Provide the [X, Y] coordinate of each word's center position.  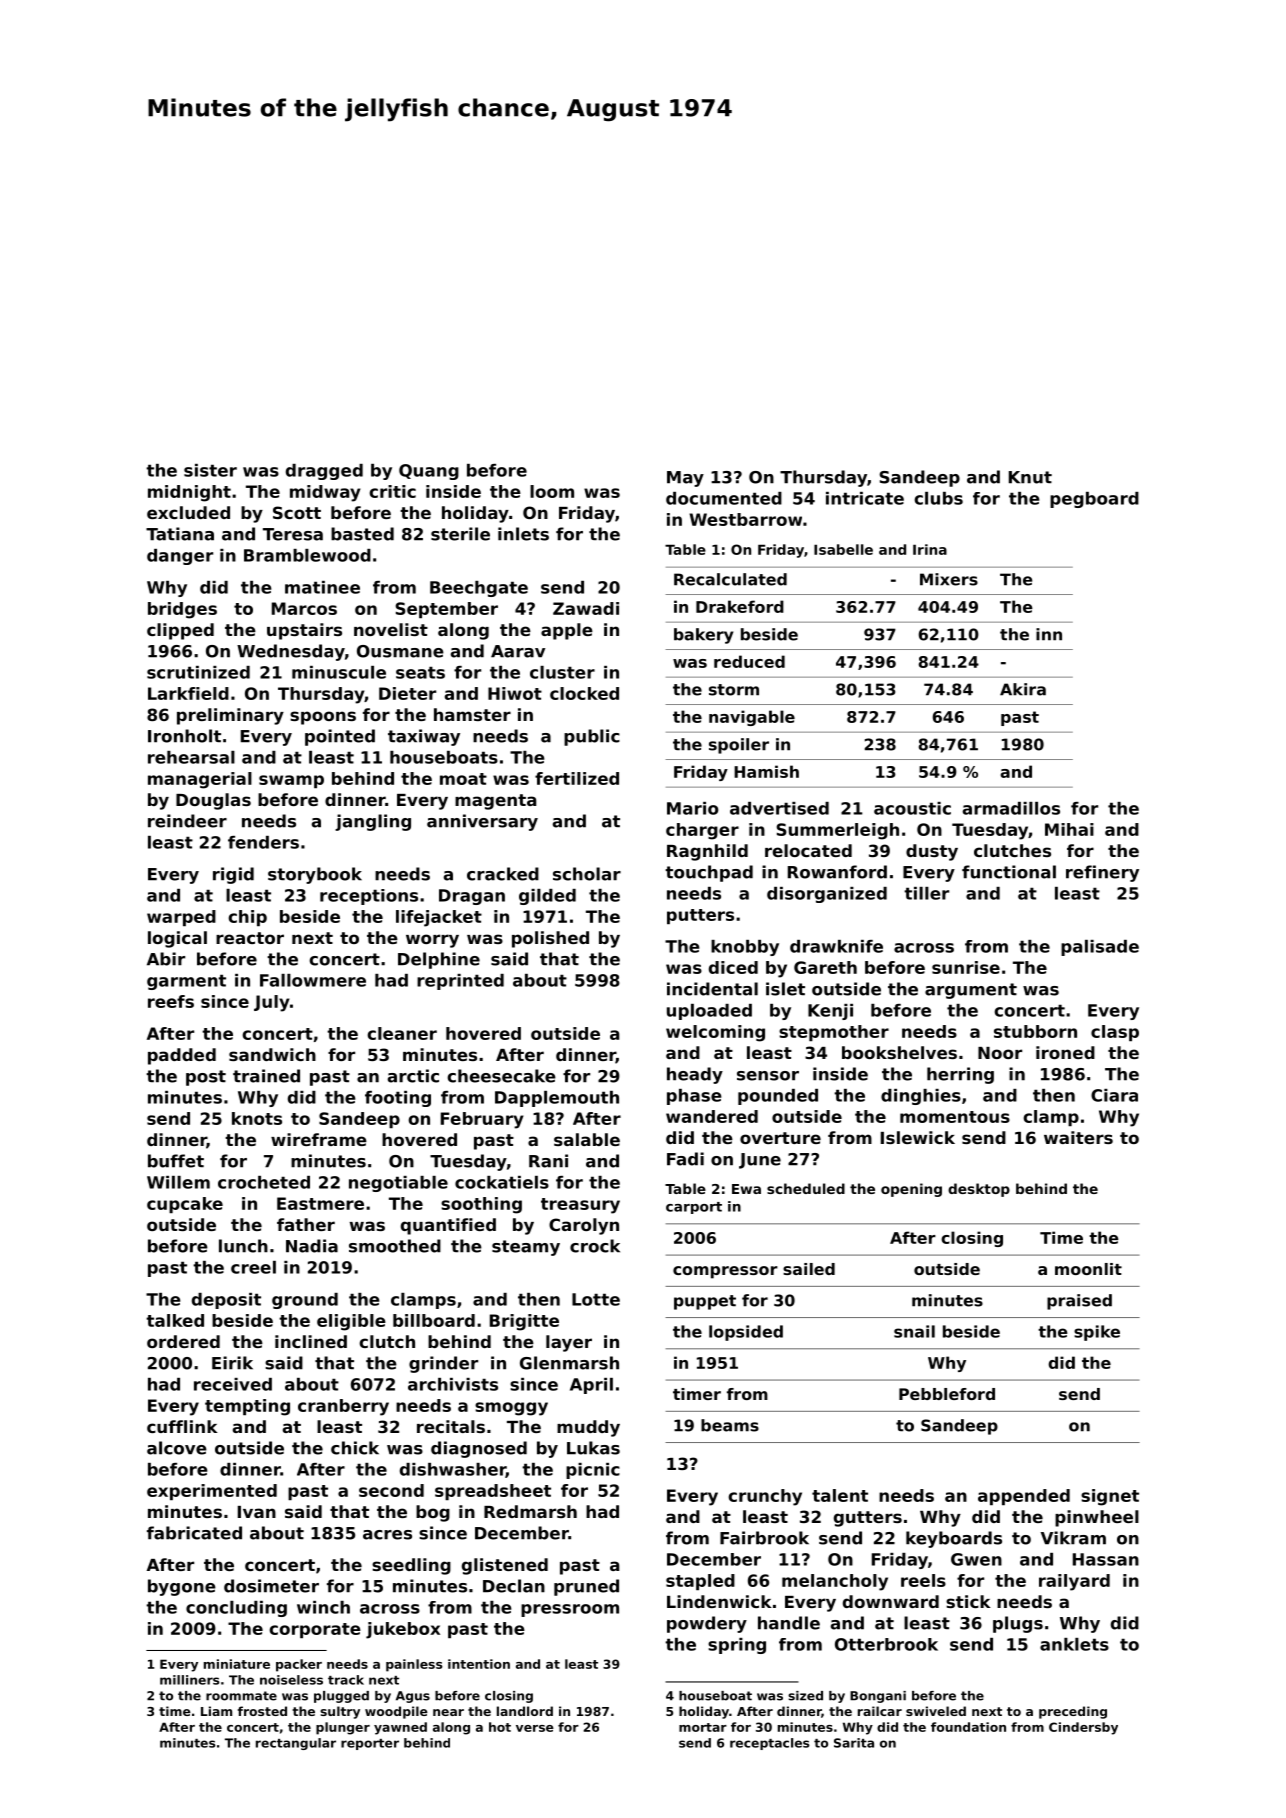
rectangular [296, 1744]
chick [355, 1448]
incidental [712, 989]
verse [535, 1728]
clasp [1115, 1033]
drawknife [836, 946]
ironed [1065, 1052]
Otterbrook [886, 1644]
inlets [523, 534]
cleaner [402, 1033]
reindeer [187, 821]
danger [180, 557]
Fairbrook [764, 1538]
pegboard [1094, 500]
